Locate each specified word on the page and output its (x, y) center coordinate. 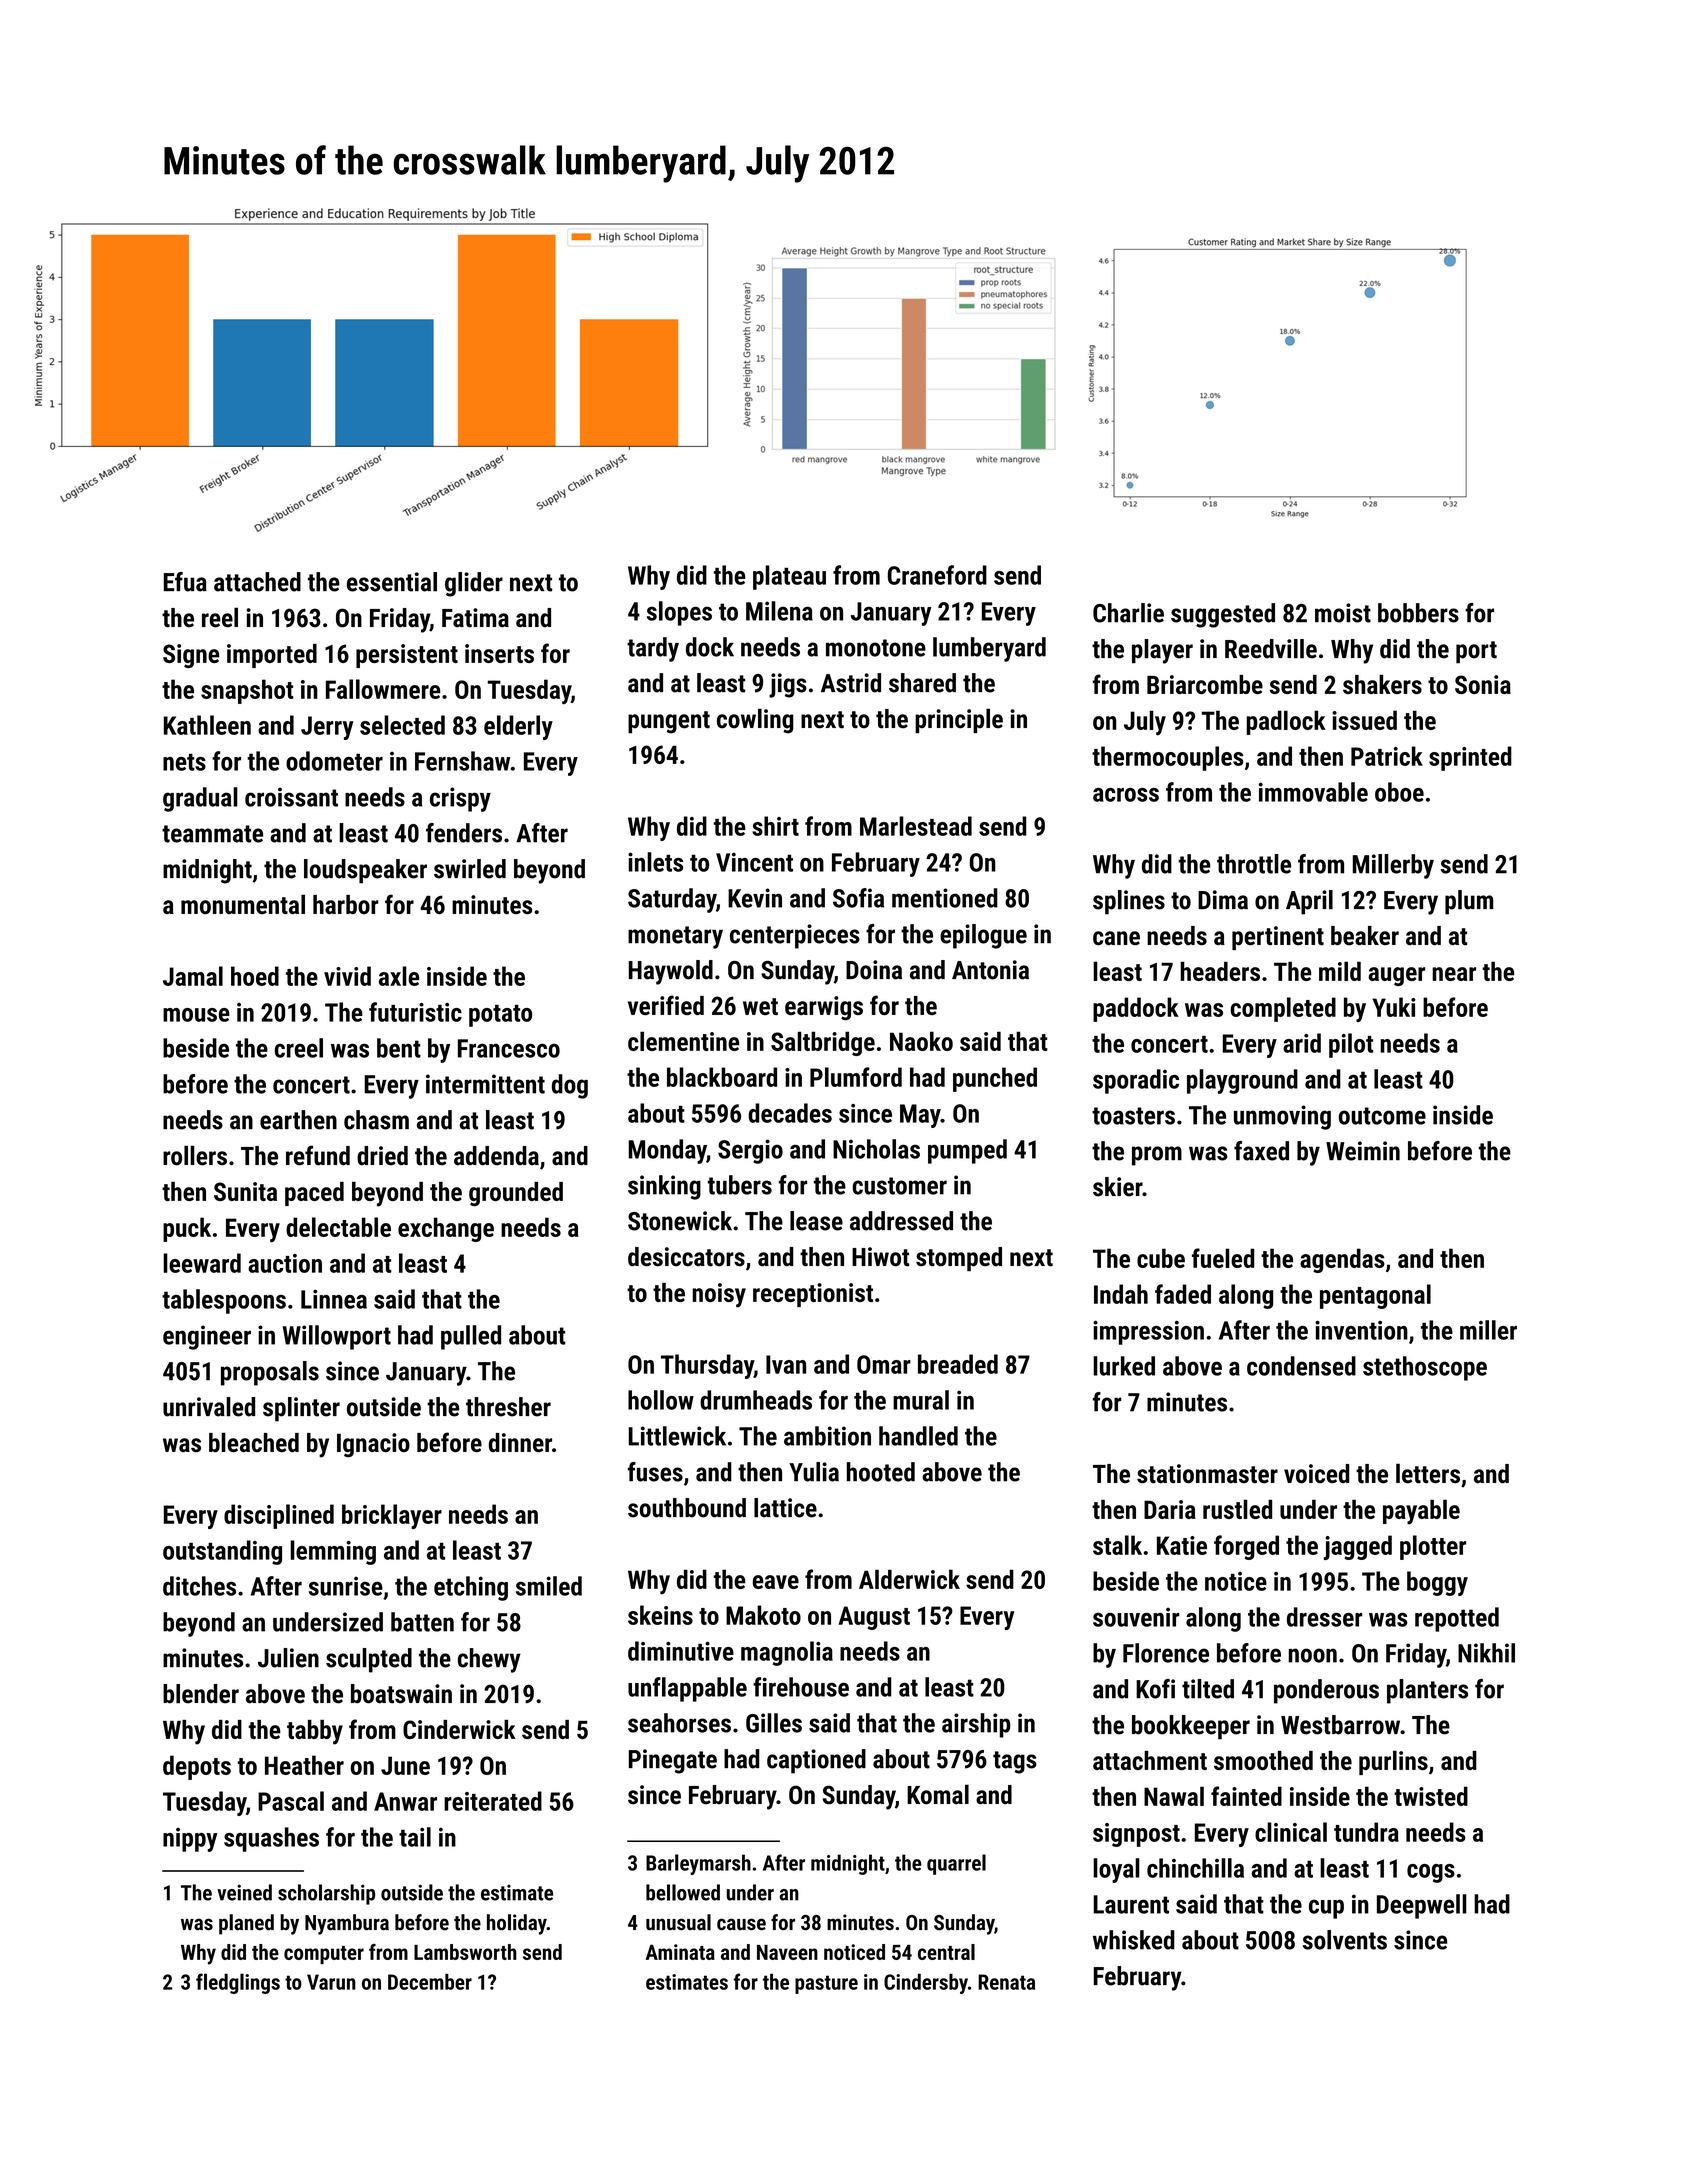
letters (1428, 1473)
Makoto (763, 1615)
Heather (304, 1765)
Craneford (937, 575)
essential (392, 582)
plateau (789, 577)
